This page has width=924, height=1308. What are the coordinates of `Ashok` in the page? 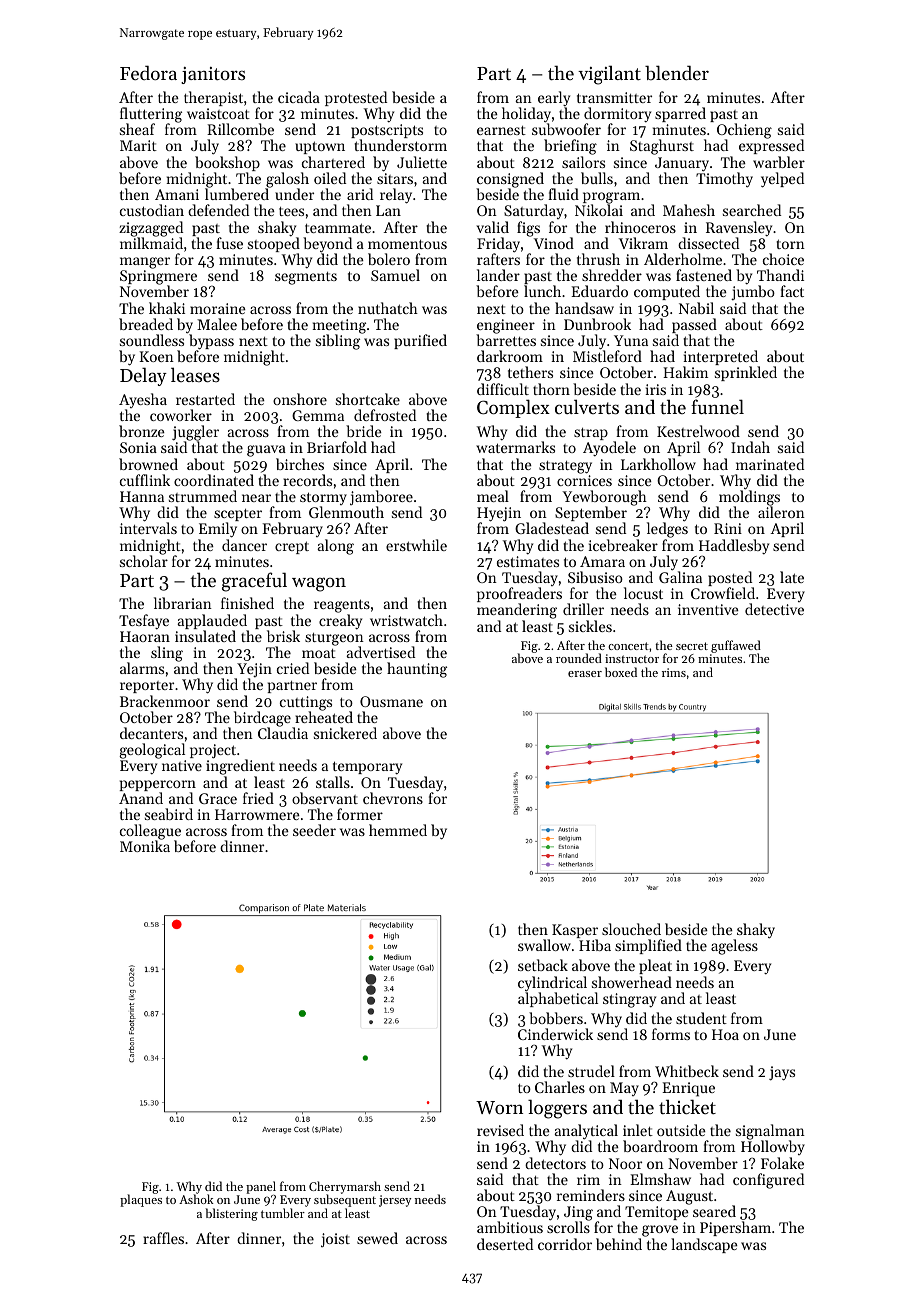 It's located at (196, 1199).
